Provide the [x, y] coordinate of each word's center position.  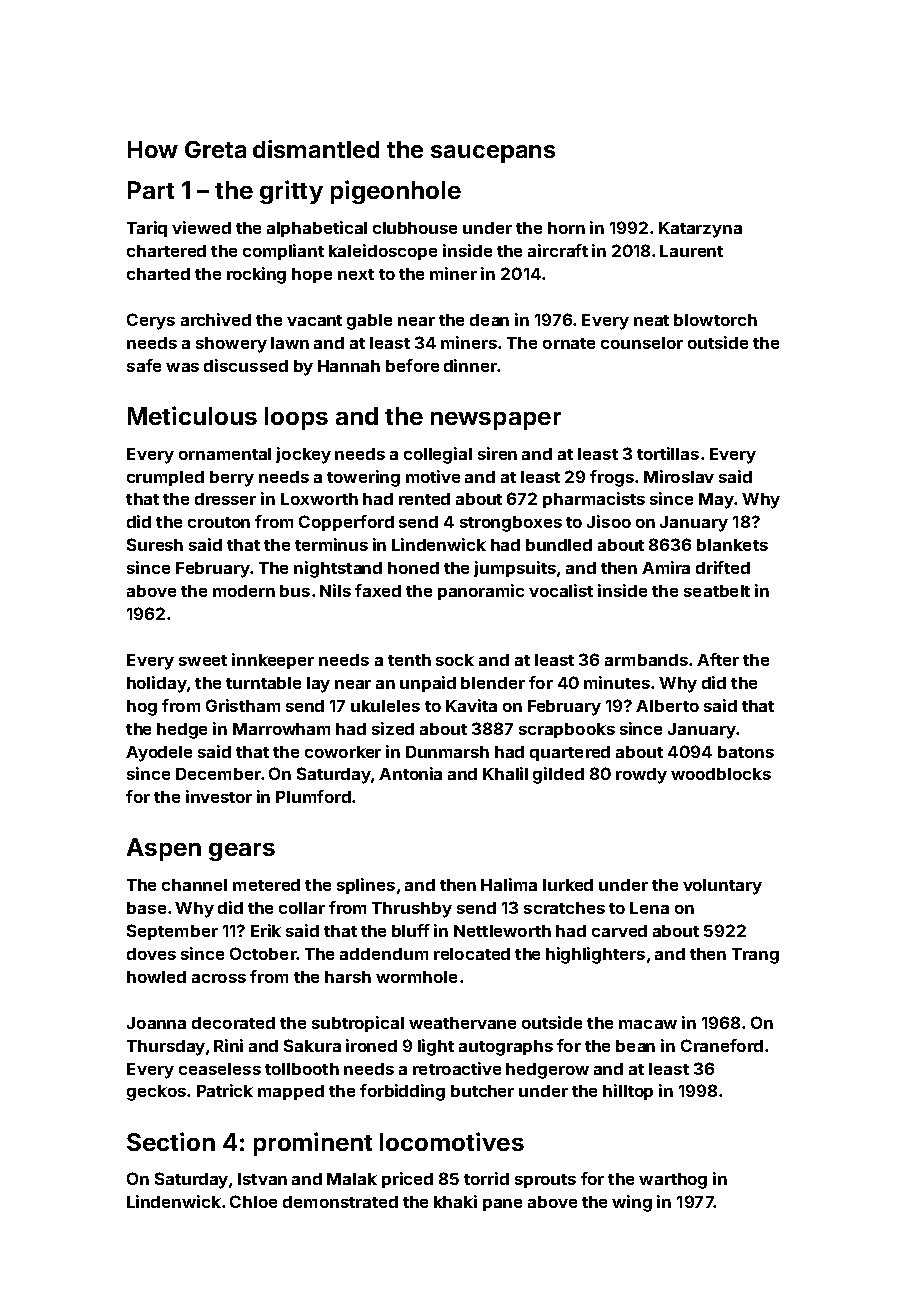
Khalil [505, 773]
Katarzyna [700, 230]
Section [171, 1141]
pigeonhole [396, 192]
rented [424, 499]
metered [266, 885]
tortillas [668, 453]
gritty [291, 192]
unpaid [428, 684]
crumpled [165, 478]
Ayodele [159, 754]
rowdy [641, 776]
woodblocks [721, 774]
